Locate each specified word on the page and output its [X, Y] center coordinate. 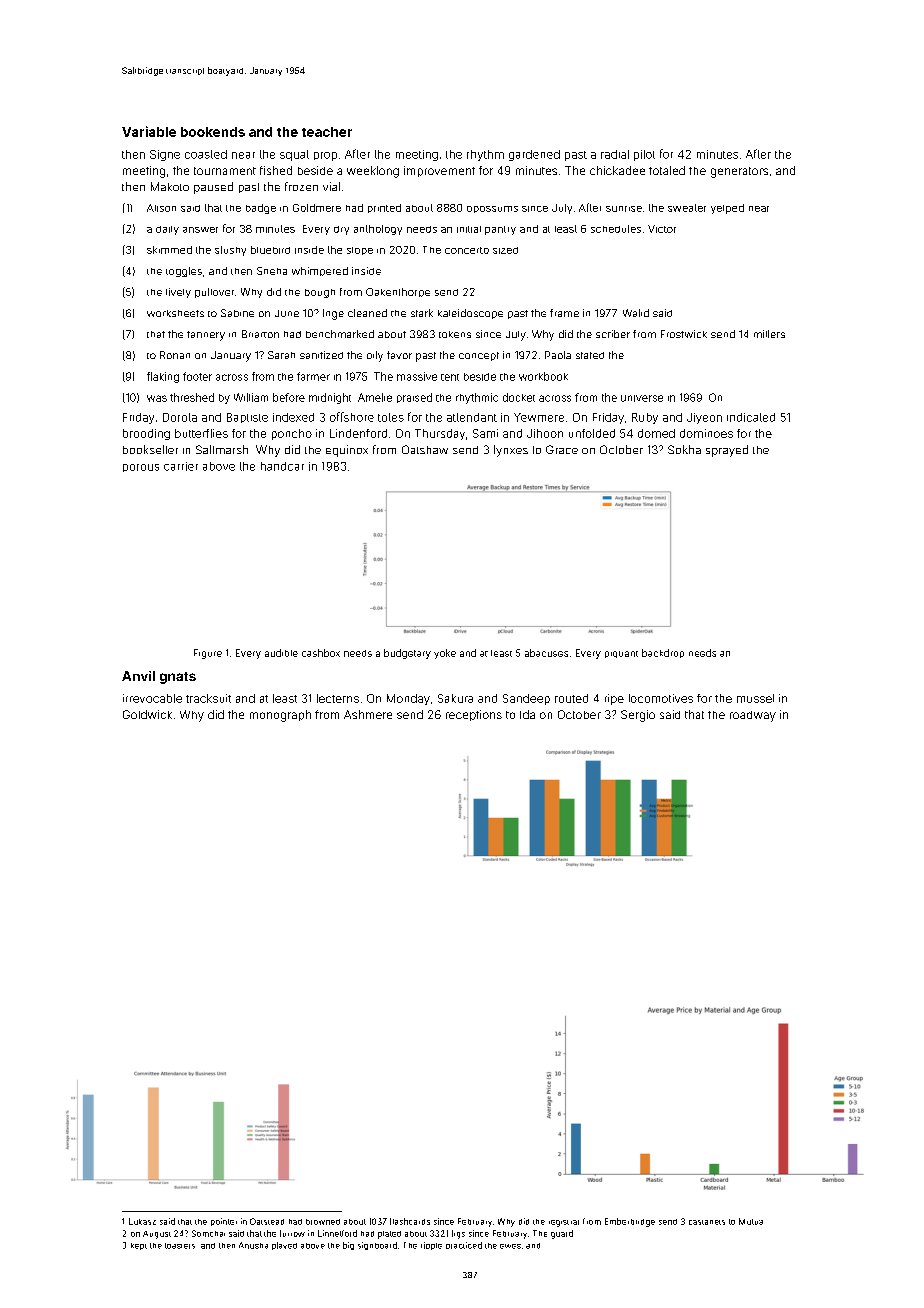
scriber [613, 334]
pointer [224, 1222]
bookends [213, 132]
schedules [616, 229]
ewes [510, 1246]
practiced [464, 1245]
